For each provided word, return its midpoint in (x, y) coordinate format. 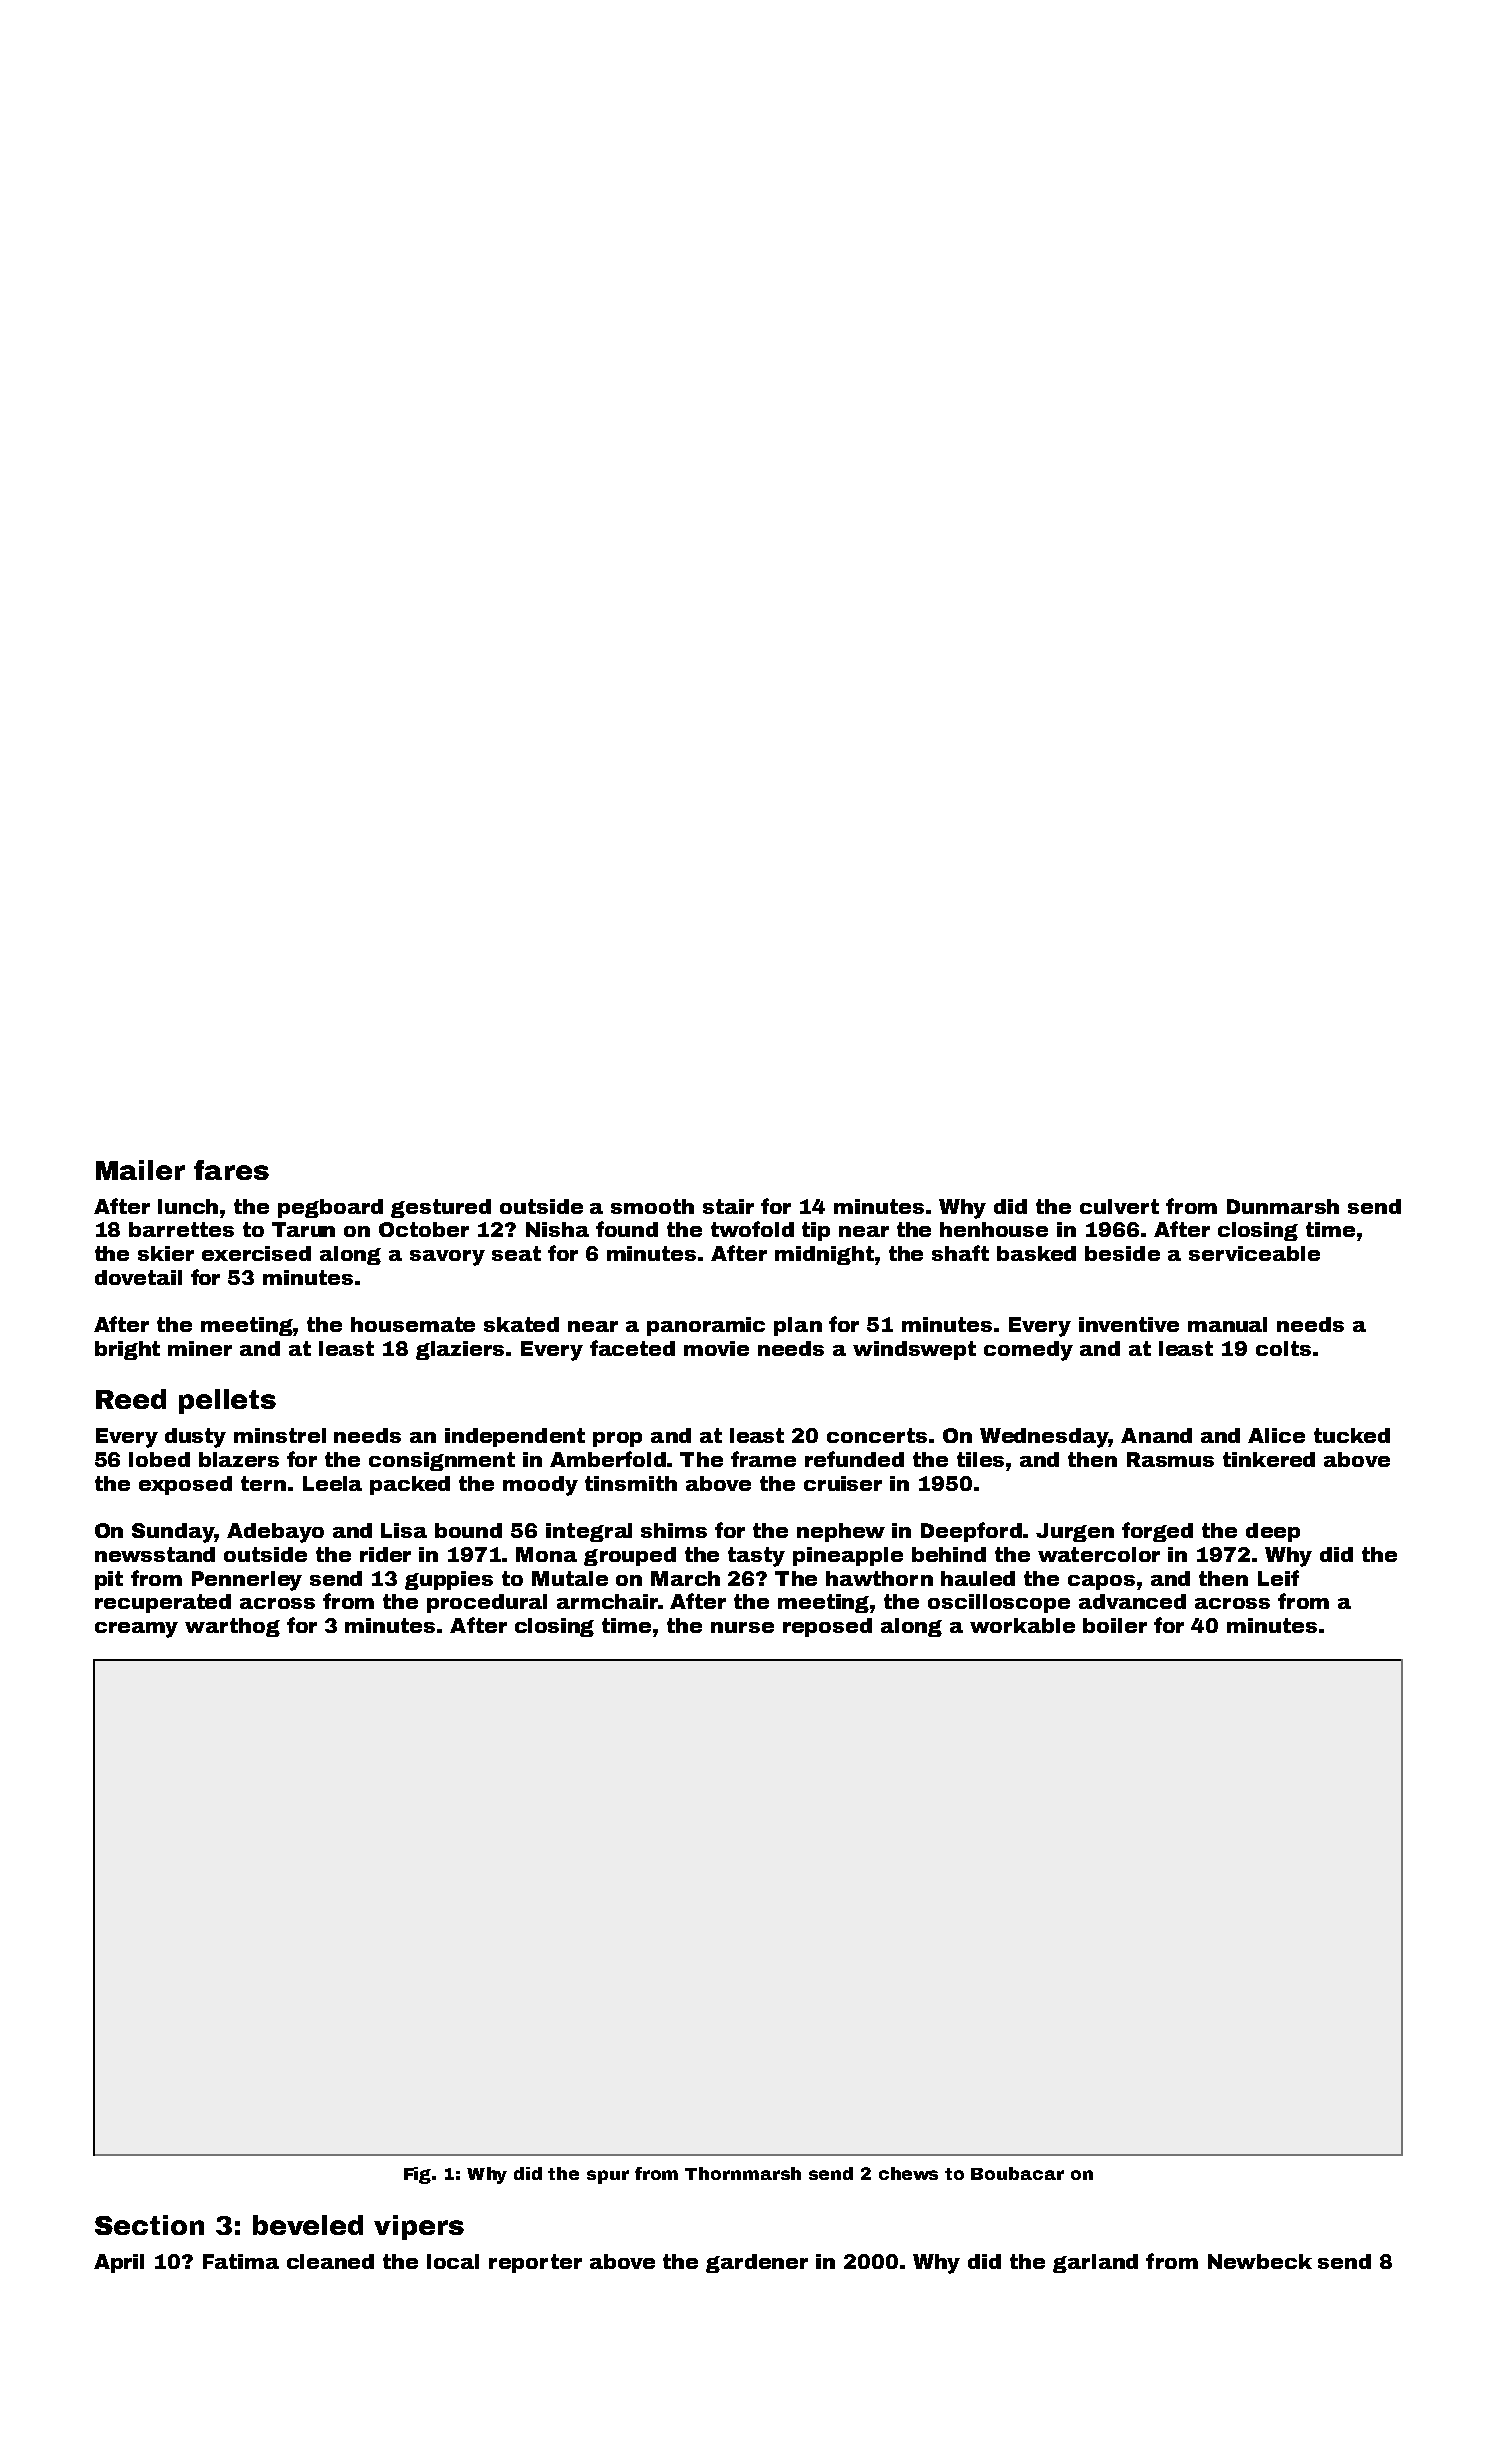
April (119, 2263)
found (627, 1229)
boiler (1115, 1625)
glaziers (460, 1350)
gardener (757, 2263)
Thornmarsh (743, 2173)
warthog (232, 1627)
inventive (1129, 1324)
